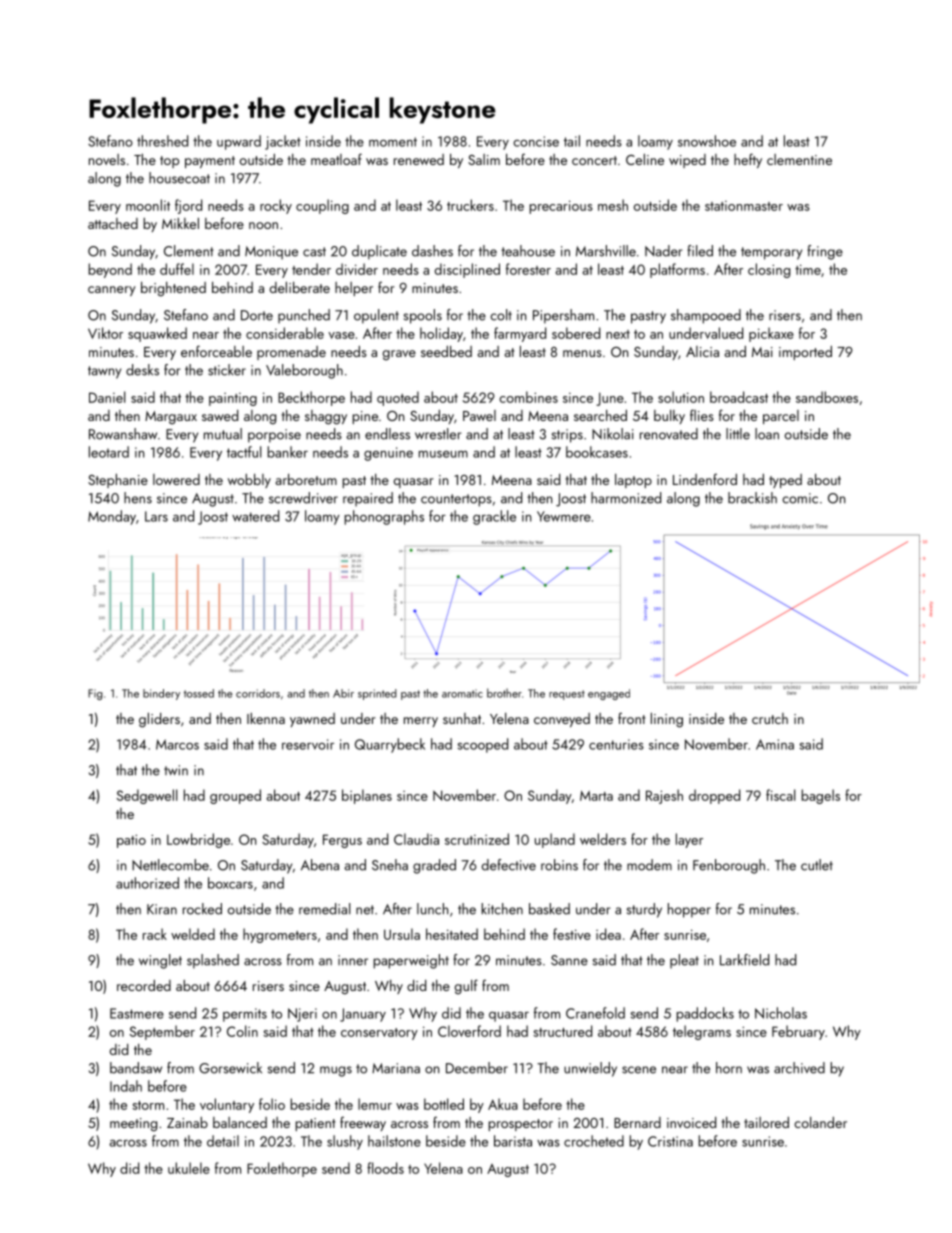 This page has height=1233, width=952. What do you see at coordinates (156, 516) in the page?
I see `Lars` at bounding box center [156, 516].
